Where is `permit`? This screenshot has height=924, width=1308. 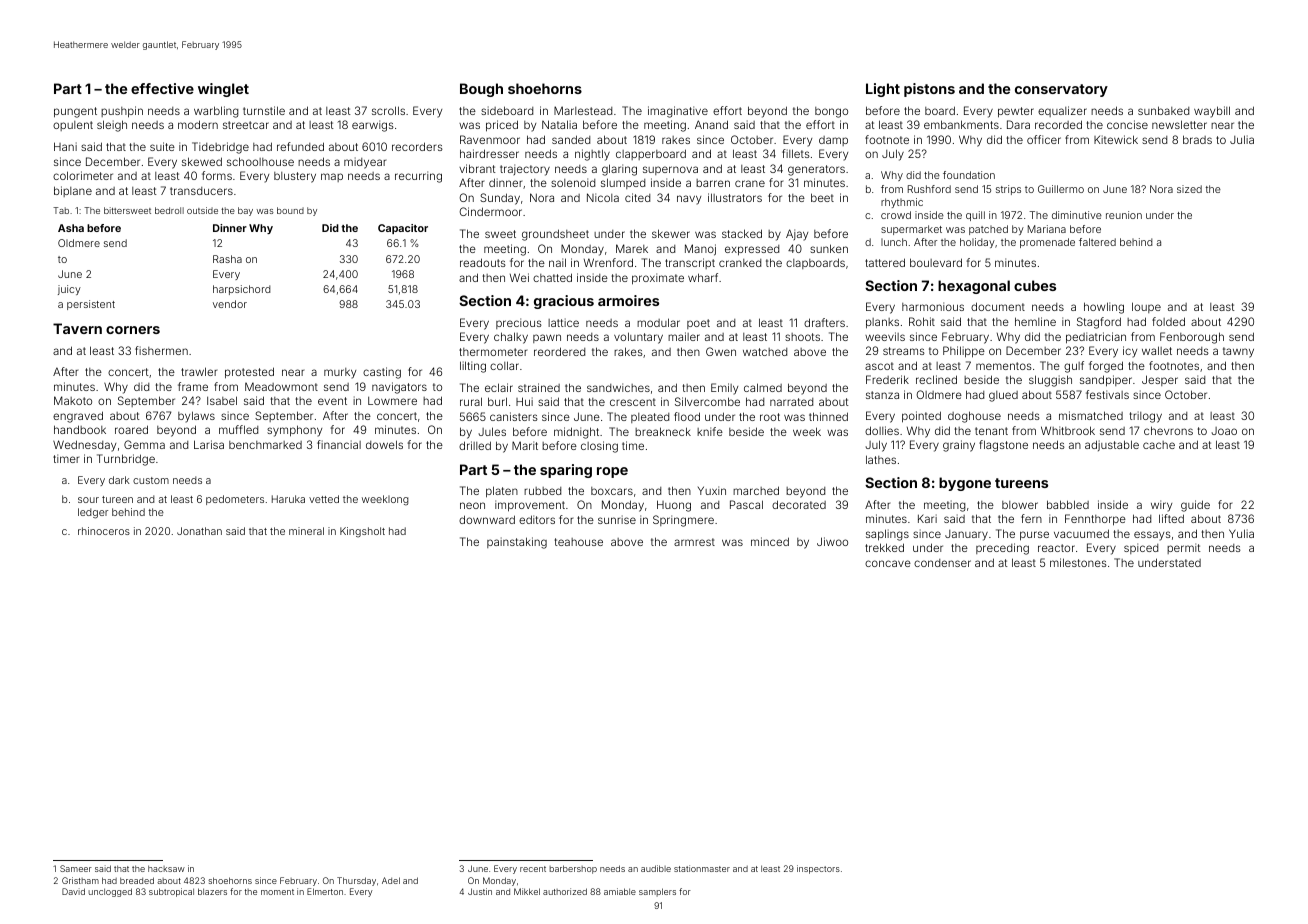 permit is located at coordinates (1184, 548).
